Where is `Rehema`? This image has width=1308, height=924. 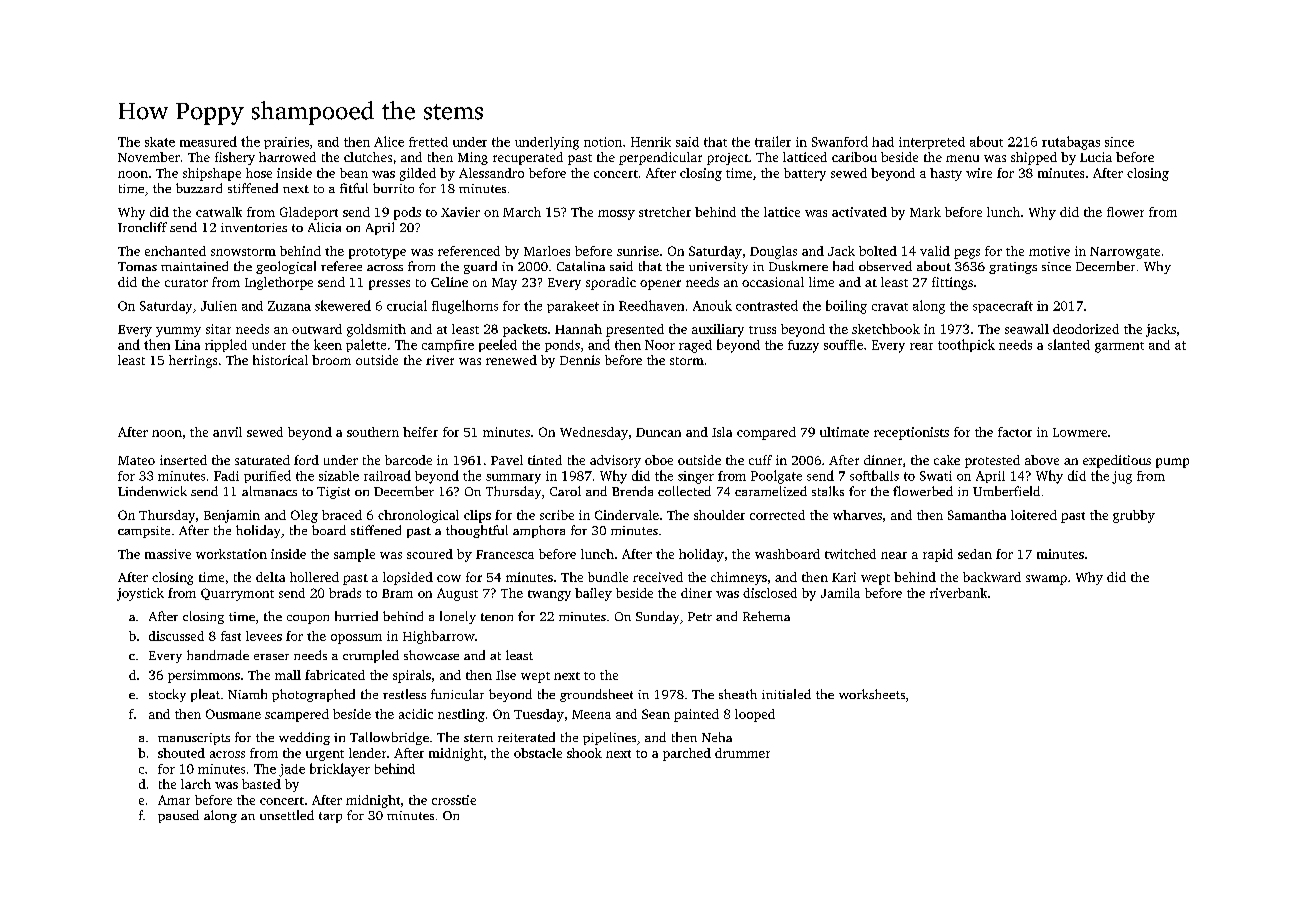 Rehema is located at coordinates (766, 616).
